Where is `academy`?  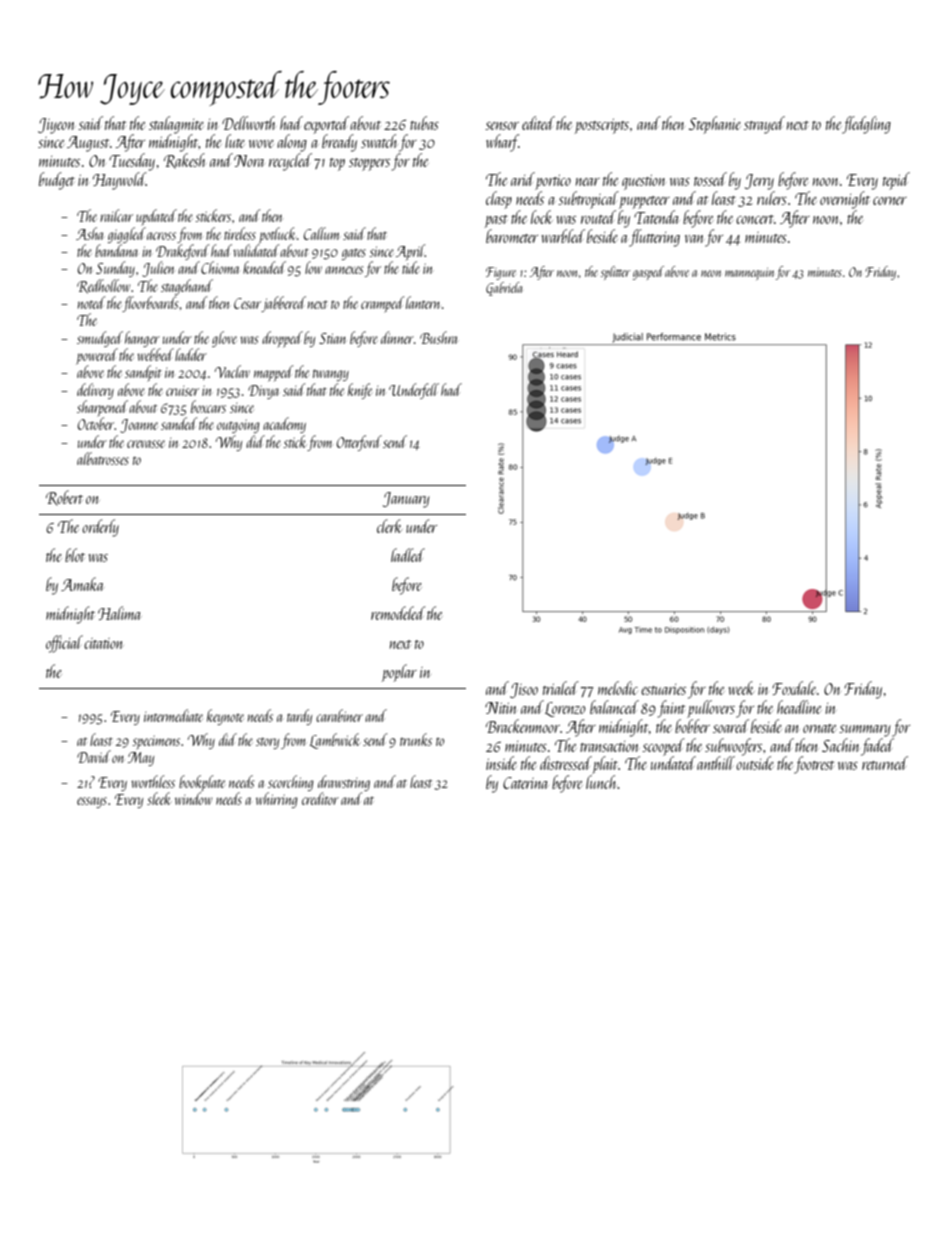 academy is located at coordinates (284, 425).
